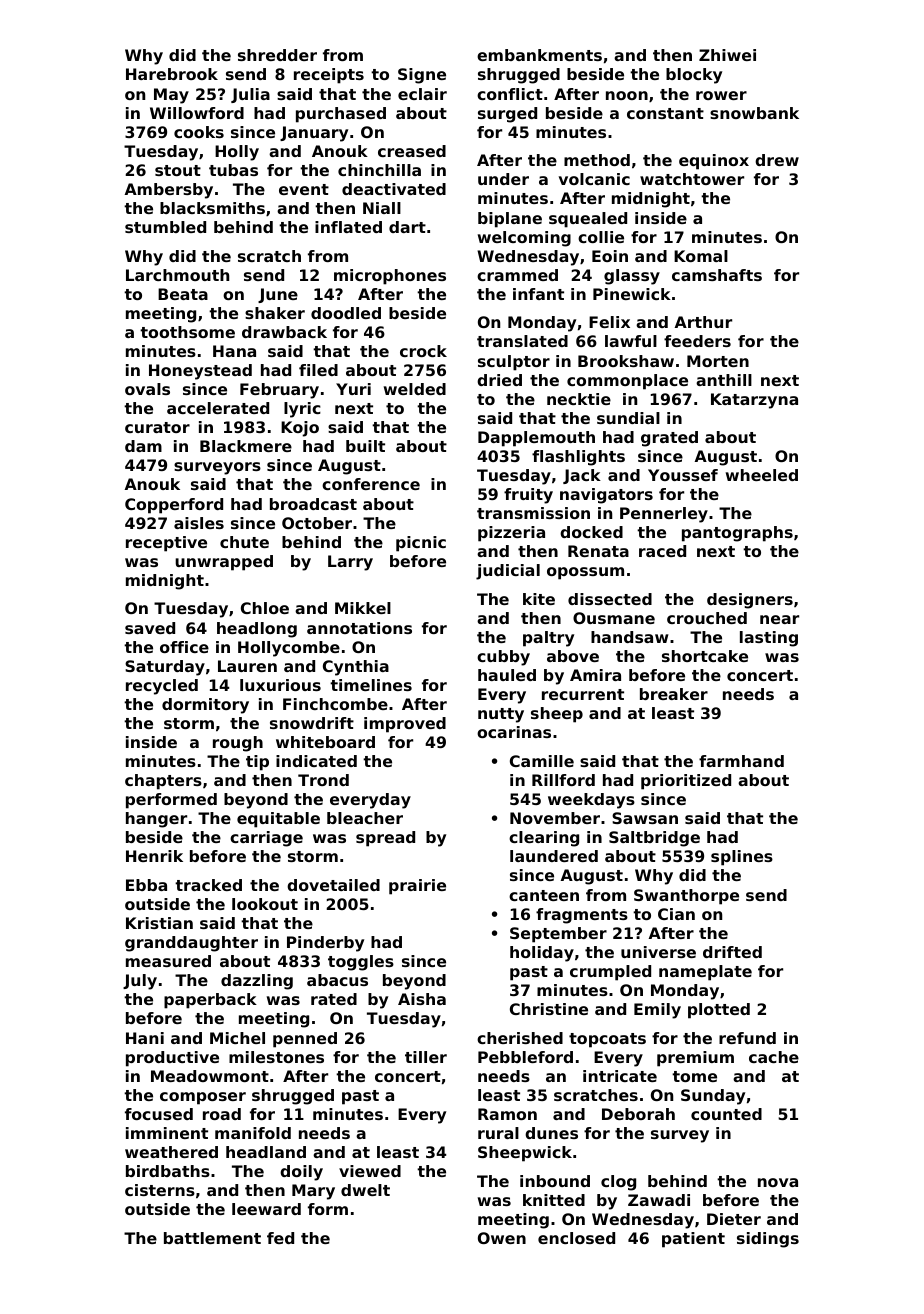  Describe the element at coordinates (620, 1076) in the screenshot. I see `intricate` at that location.
